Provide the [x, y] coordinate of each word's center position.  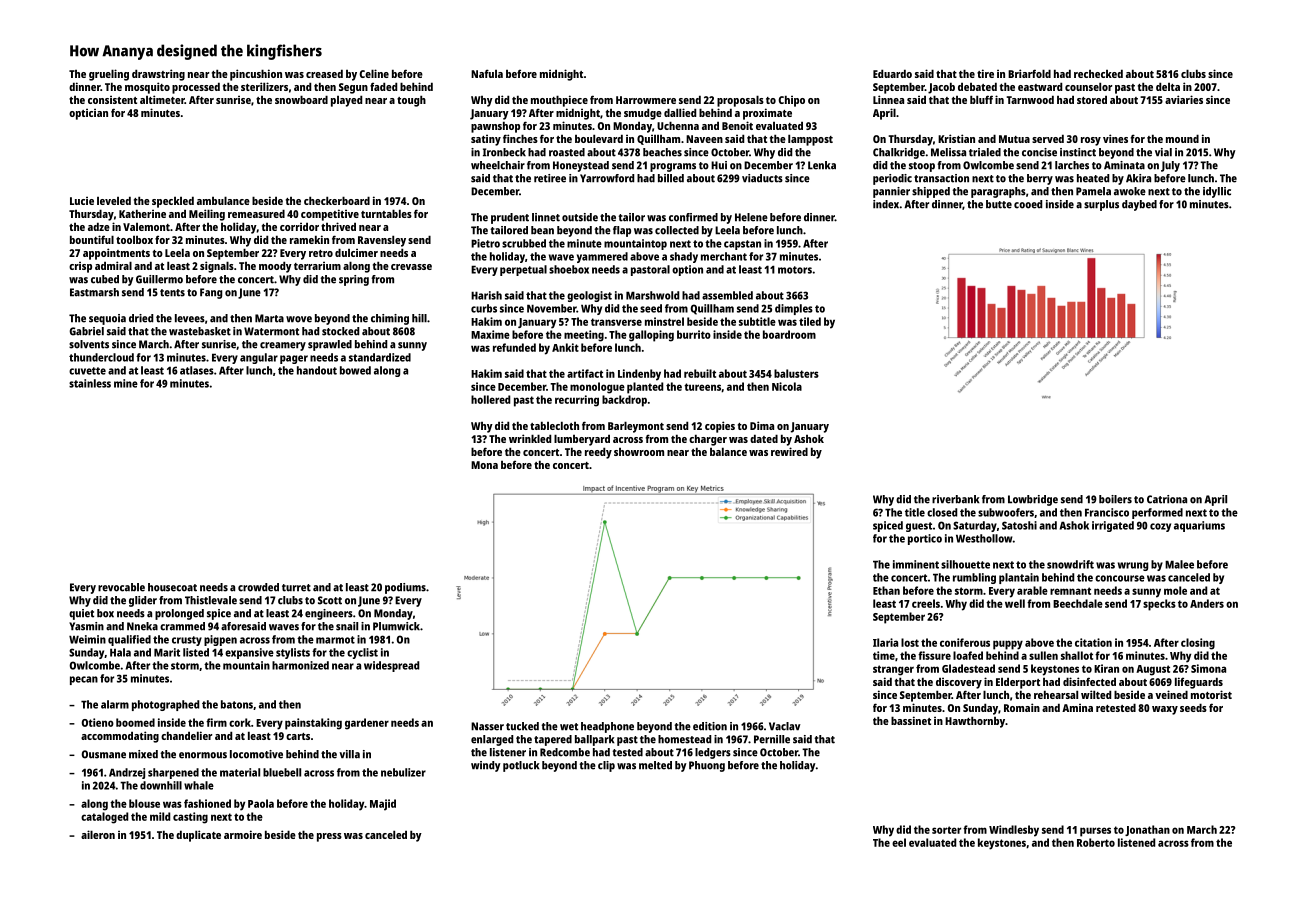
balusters [796, 373]
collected [677, 230]
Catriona [1167, 499]
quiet [81, 614]
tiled [810, 321]
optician [88, 114]
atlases [197, 370]
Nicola [787, 386]
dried [141, 318]
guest [919, 527]
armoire [243, 834]
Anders [1207, 603]
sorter [946, 830]
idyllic [1217, 192]
